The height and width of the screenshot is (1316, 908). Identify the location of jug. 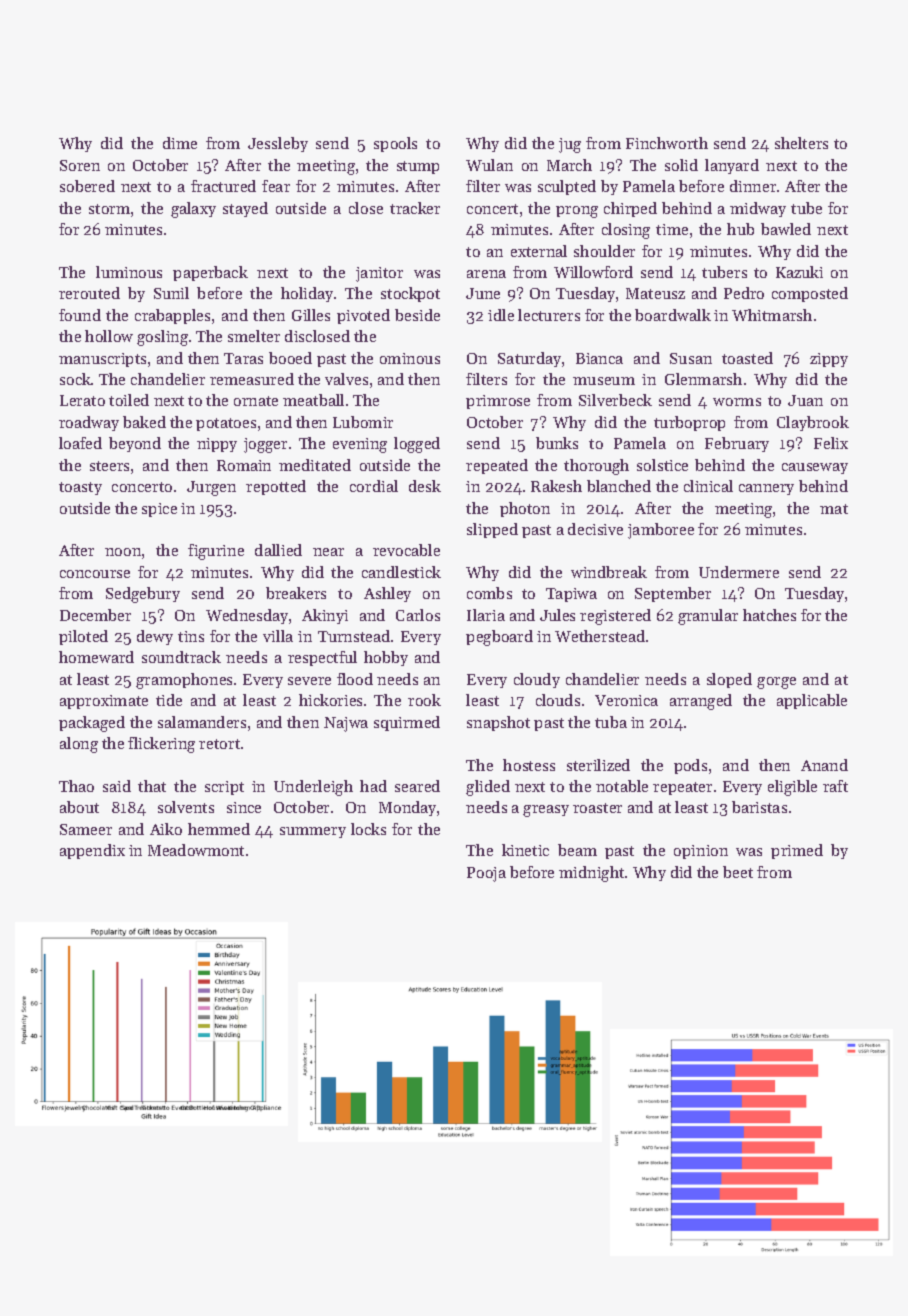
(570, 145).
